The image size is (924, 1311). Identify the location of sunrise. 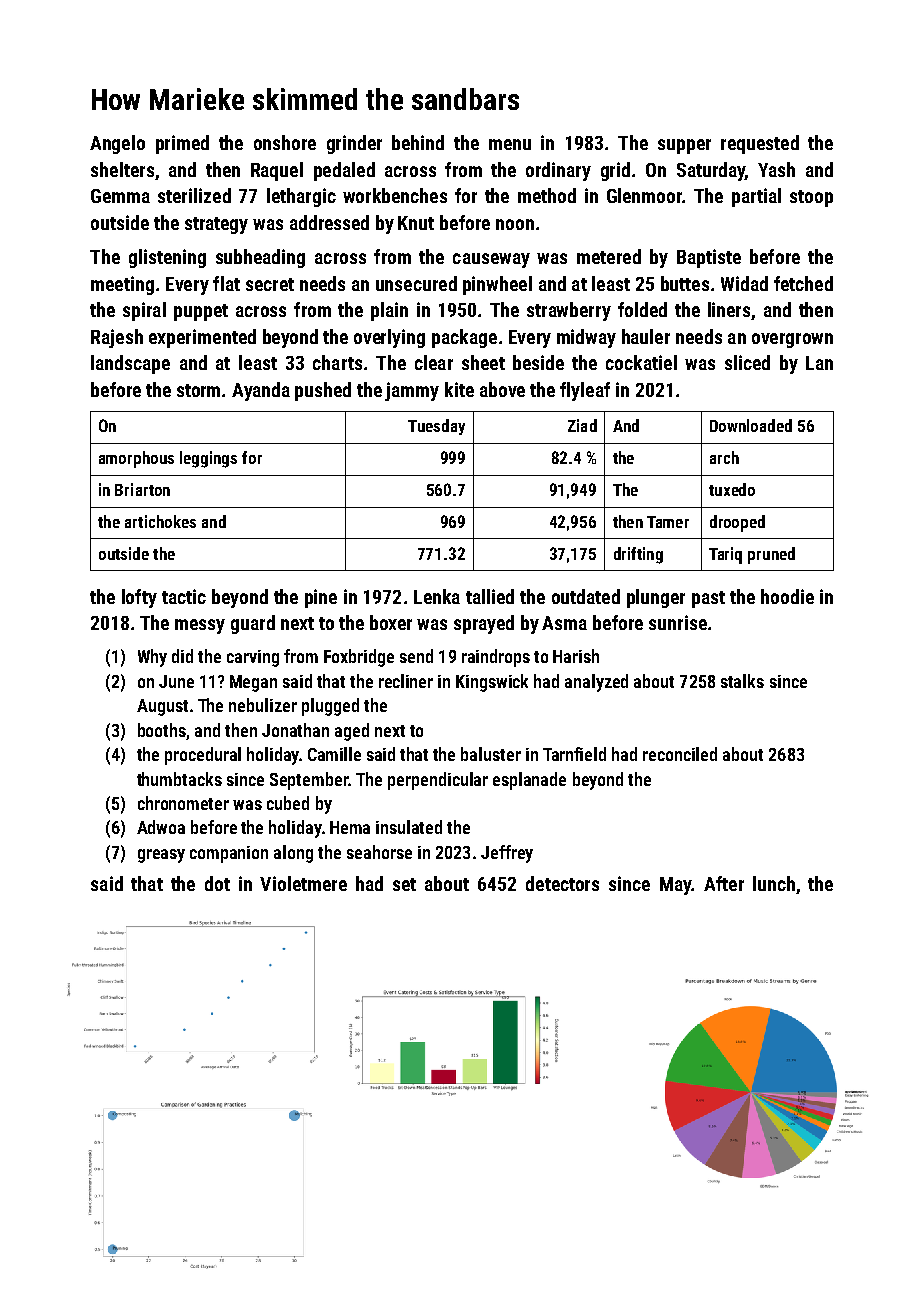
(678, 622).
